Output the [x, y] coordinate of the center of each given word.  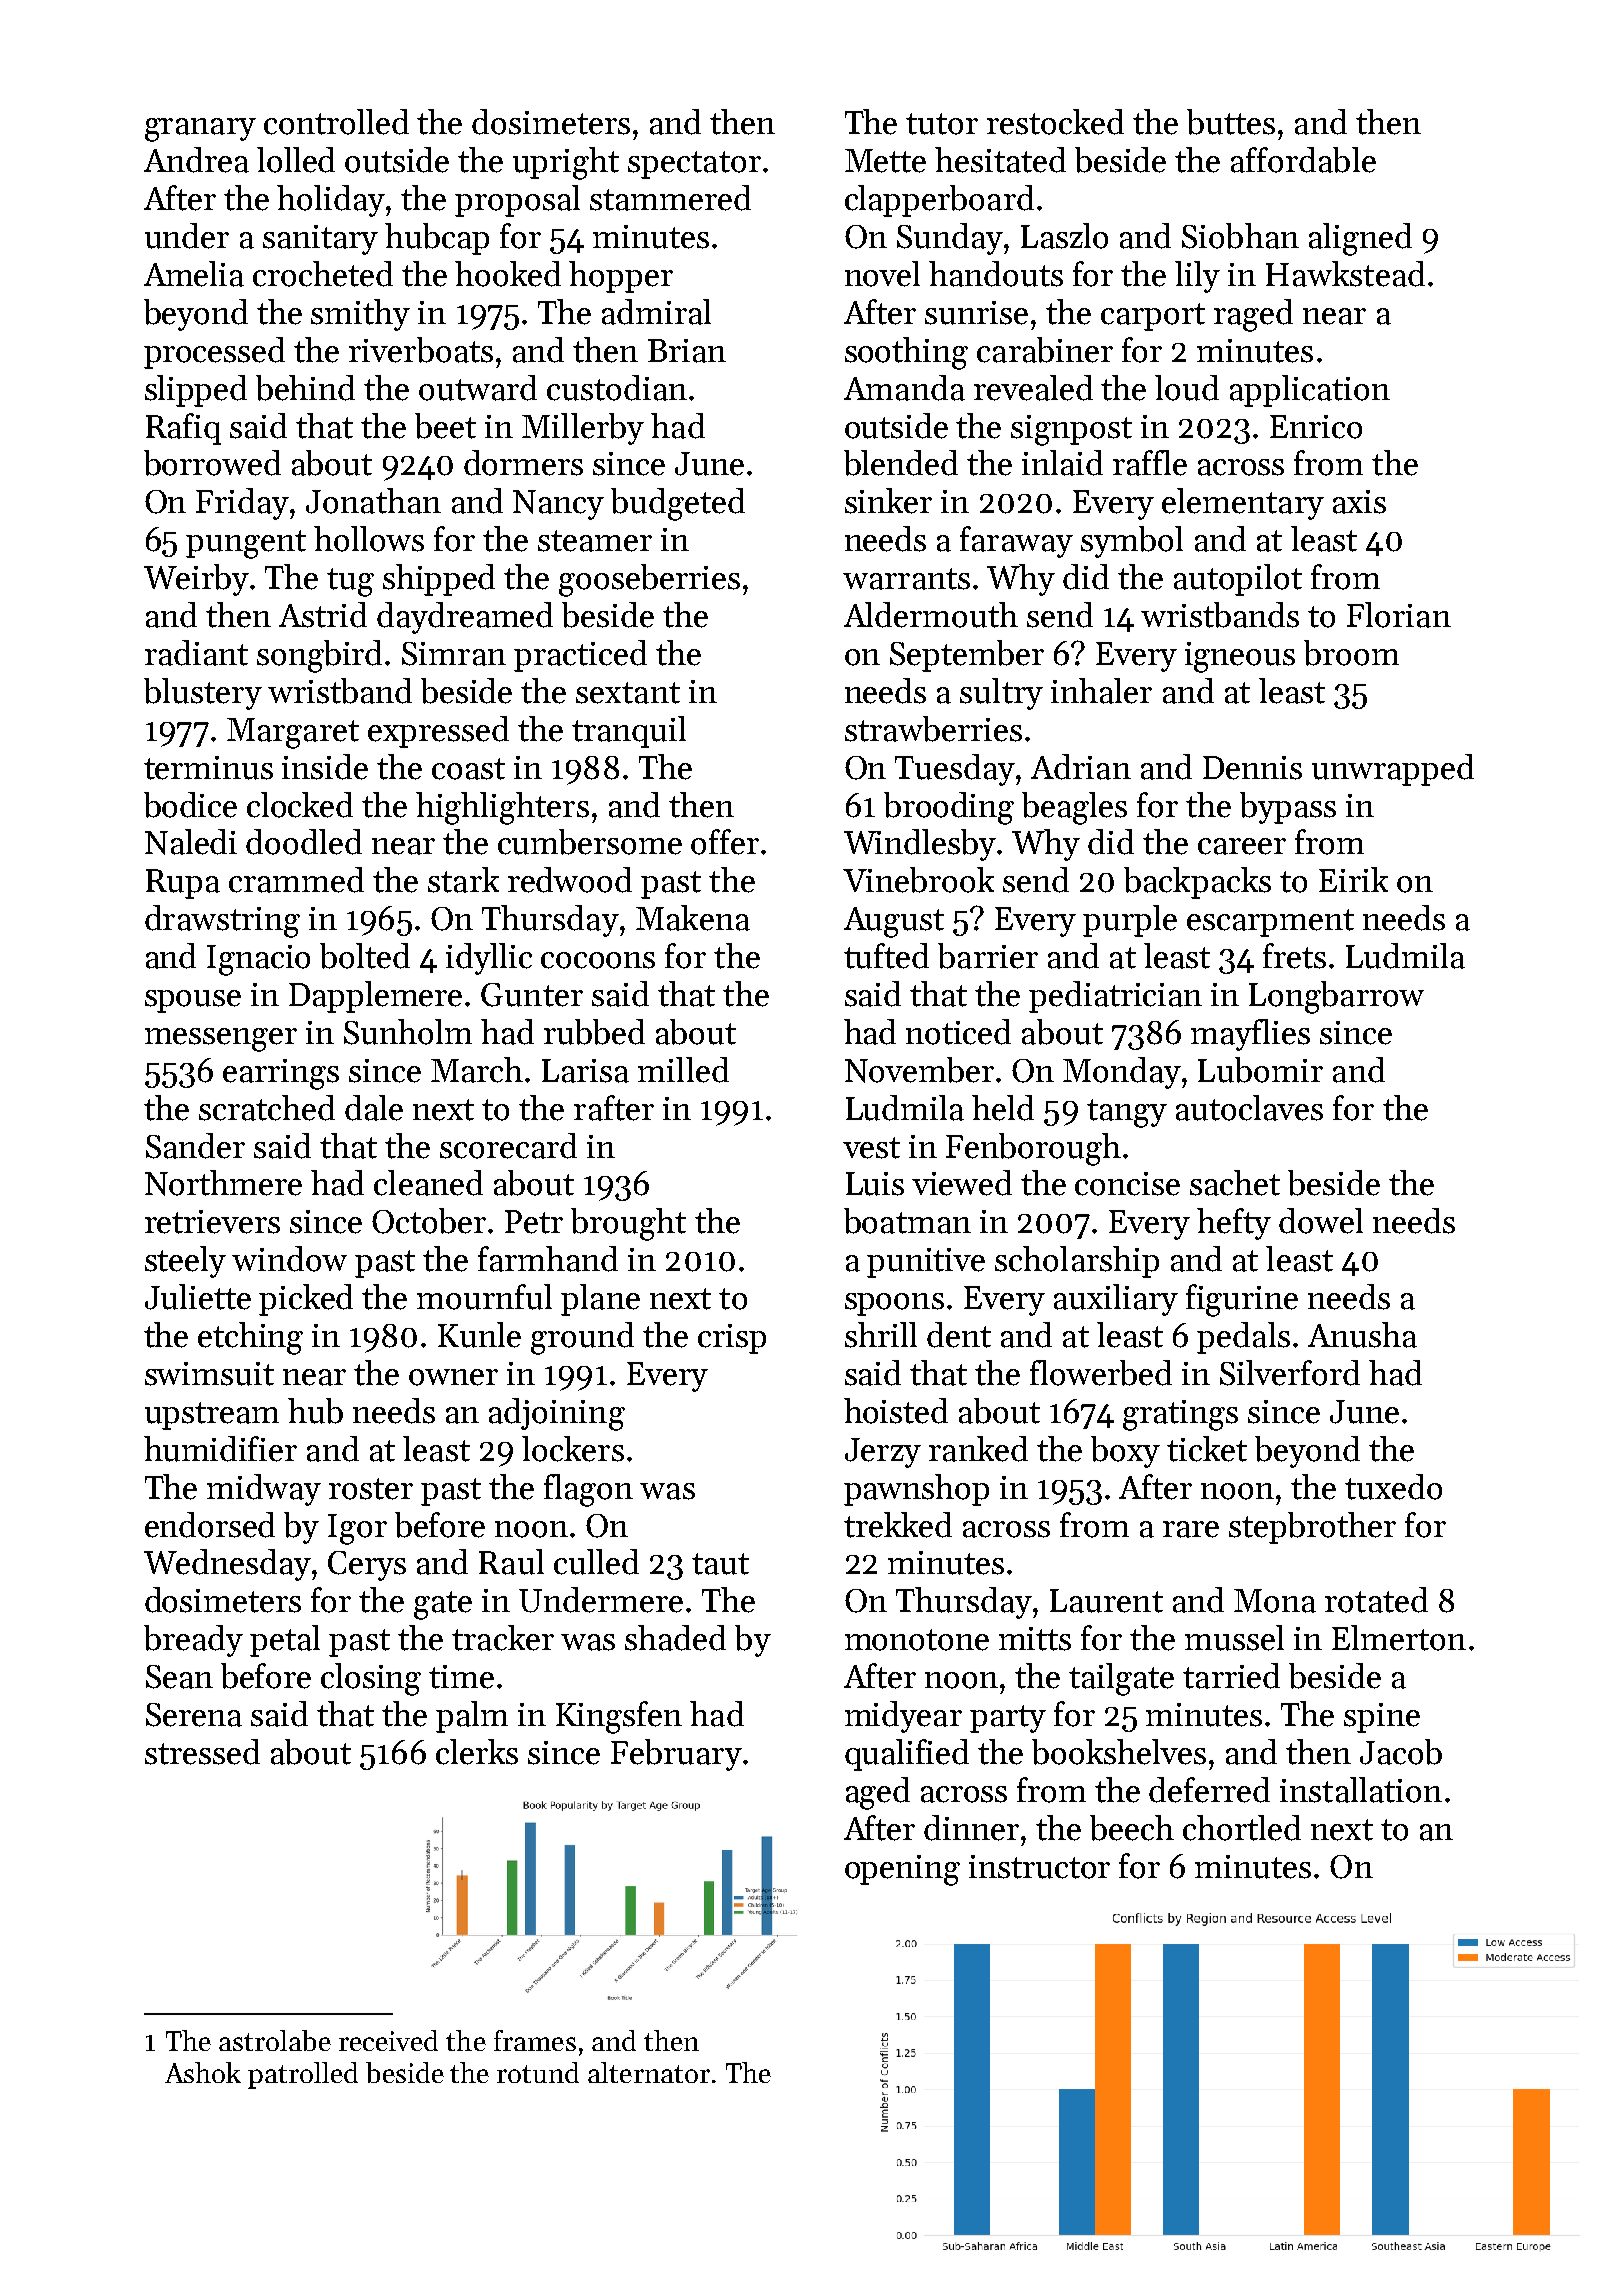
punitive [926, 1263]
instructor [1039, 1867]
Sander [195, 1146]
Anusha [1362, 1335]
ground [582, 1338]
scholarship [1077, 1262]
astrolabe [275, 2040]
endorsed [210, 1525]
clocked [300, 805]
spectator [694, 165]
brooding [949, 808]
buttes [1231, 122]
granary [200, 130]
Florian [1399, 615]
